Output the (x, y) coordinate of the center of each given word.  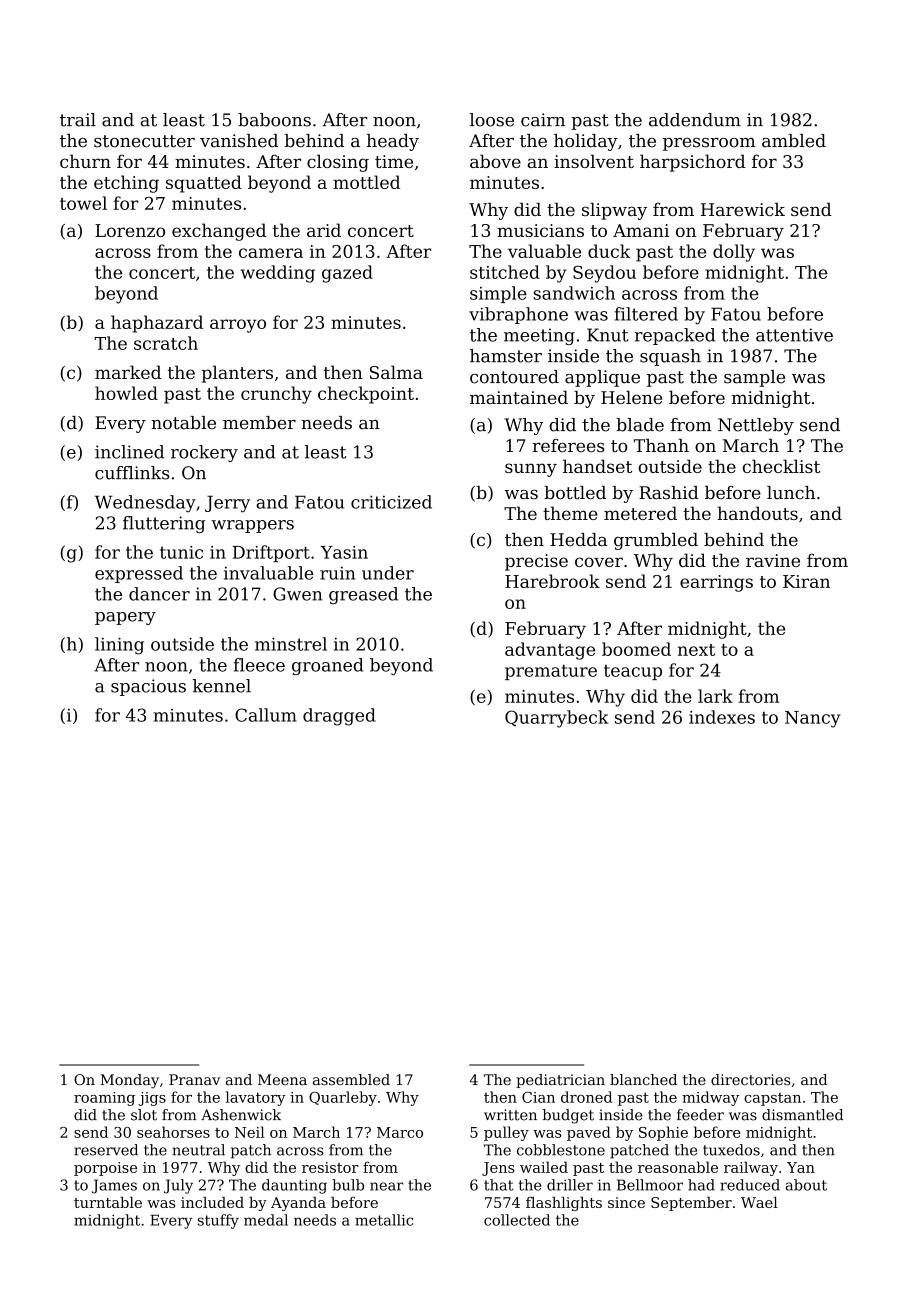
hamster (506, 356)
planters (237, 374)
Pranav (194, 1079)
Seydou (604, 274)
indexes (722, 717)
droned (586, 1097)
